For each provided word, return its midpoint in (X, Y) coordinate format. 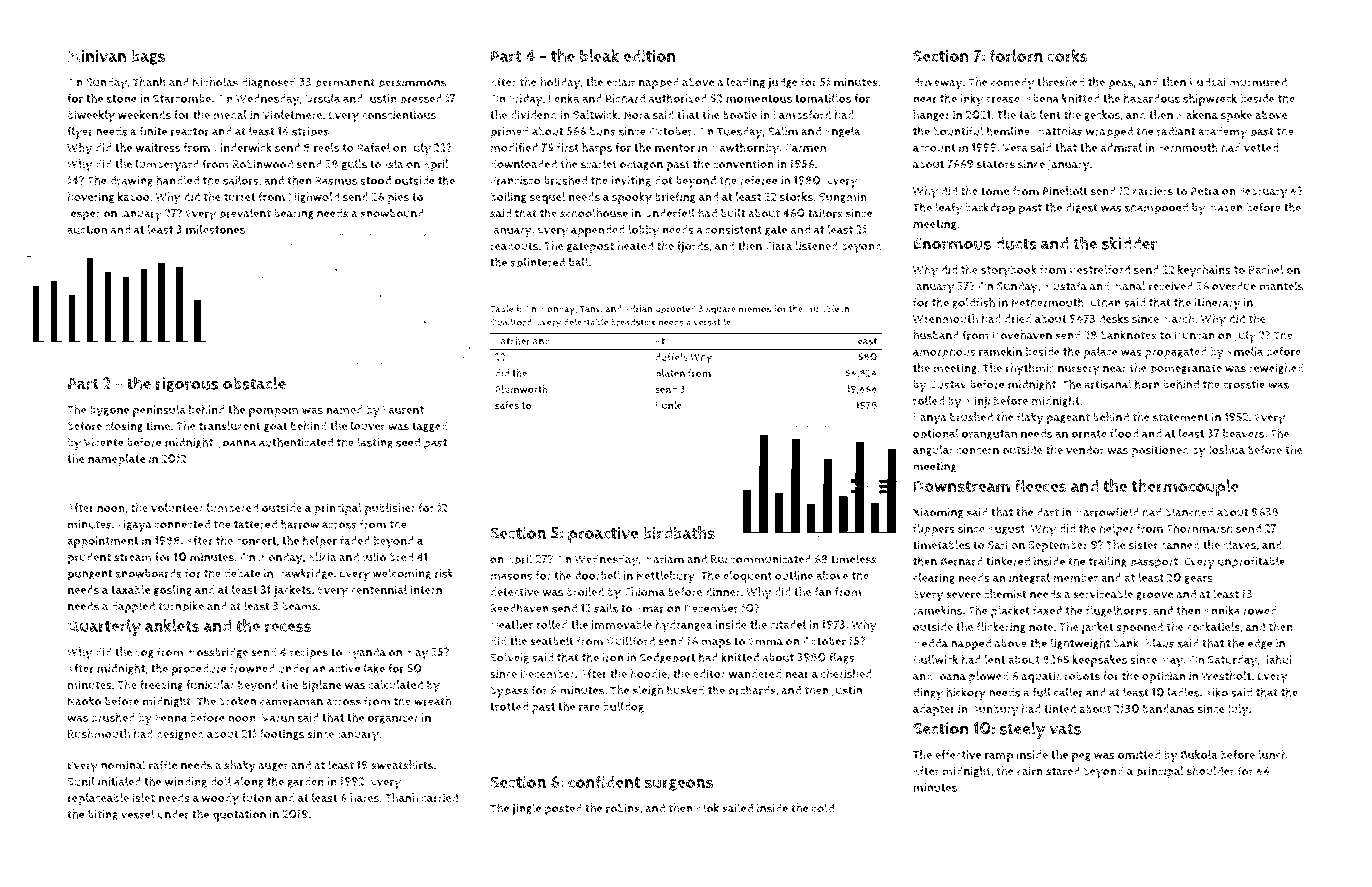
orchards (752, 690)
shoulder (1210, 771)
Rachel (1266, 269)
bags (148, 57)
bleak (599, 55)
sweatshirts (402, 765)
